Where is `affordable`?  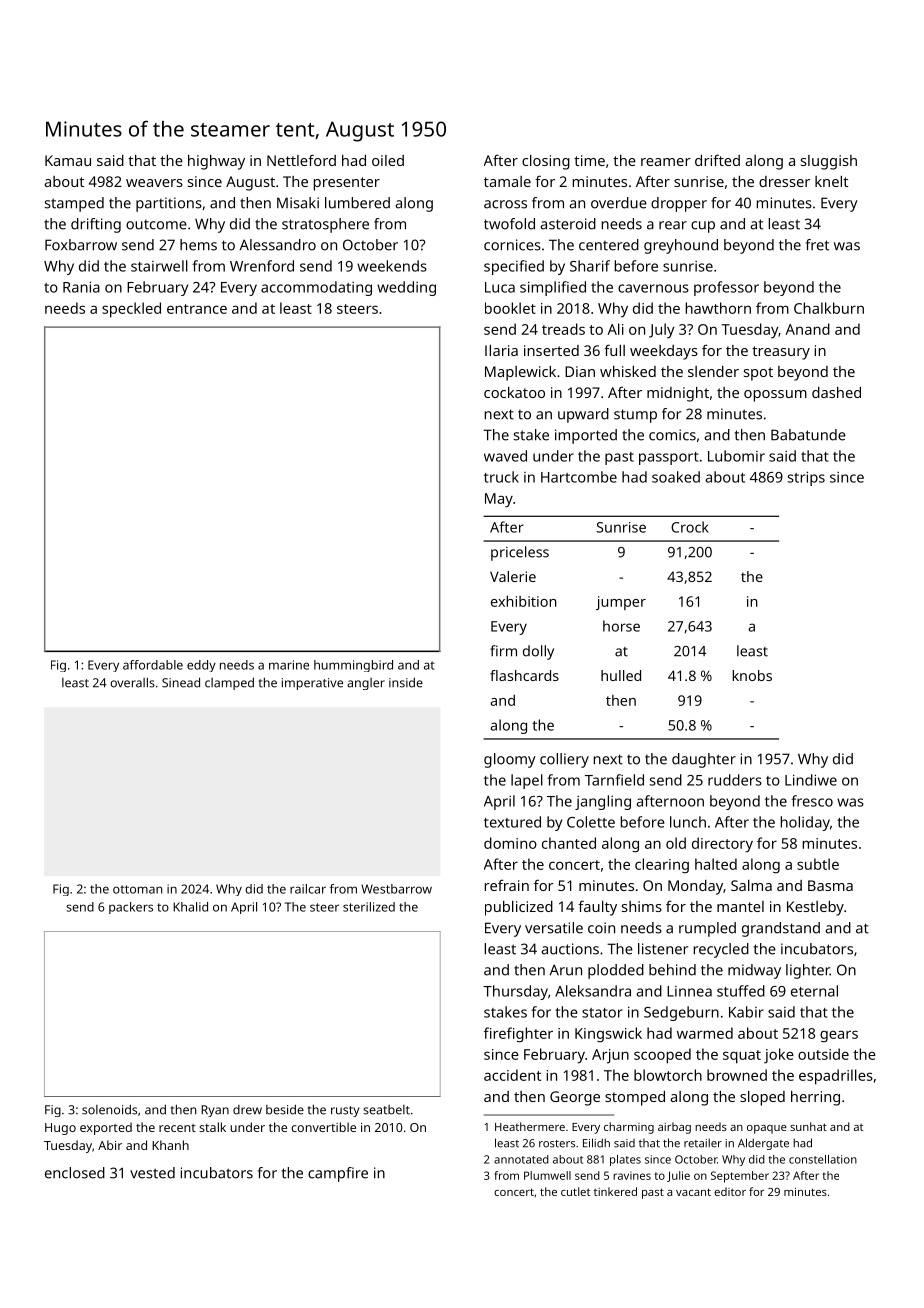
affordable is located at coordinates (153, 665).
